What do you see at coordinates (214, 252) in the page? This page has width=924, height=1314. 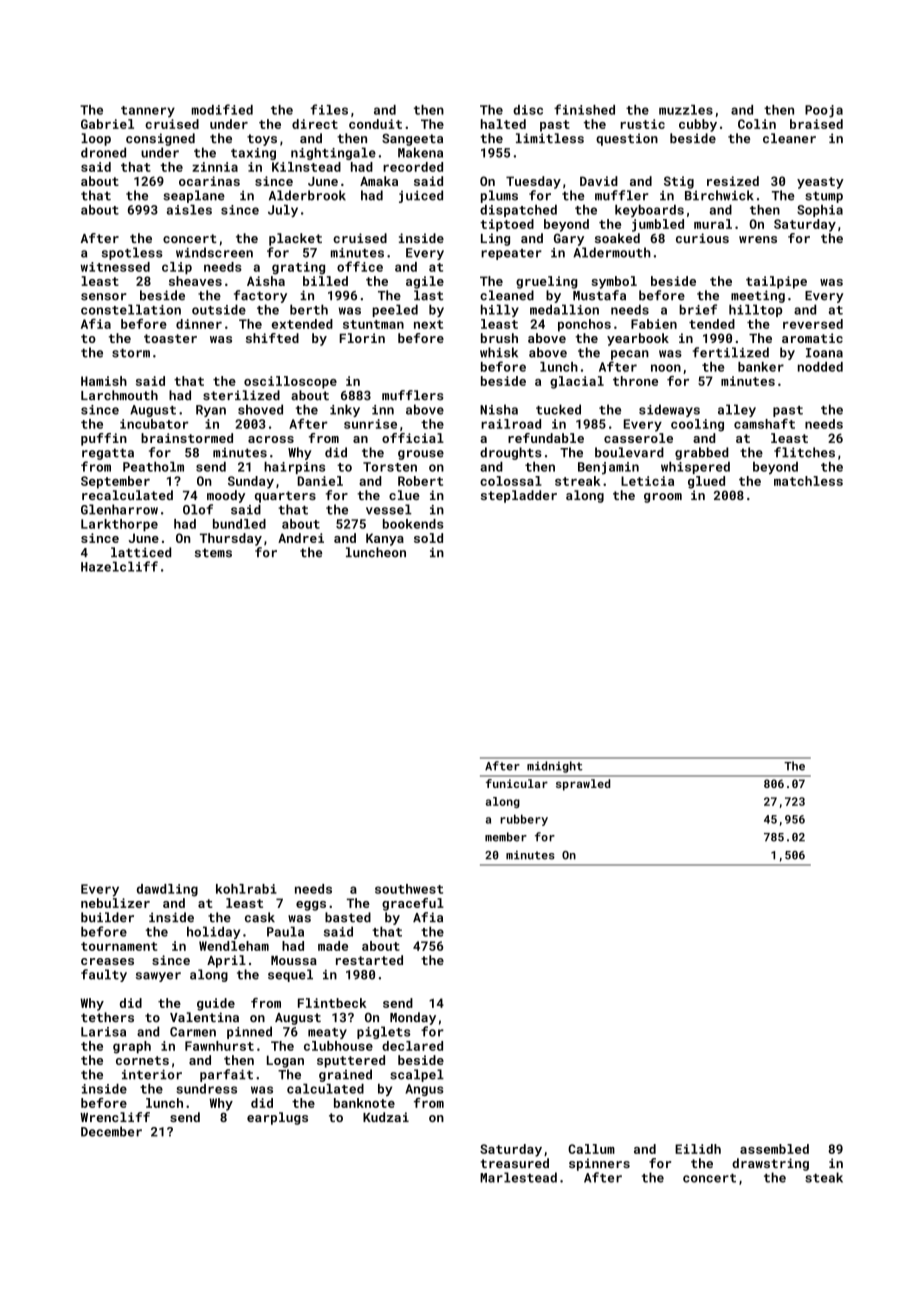 I see `windscreen` at bounding box center [214, 252].
